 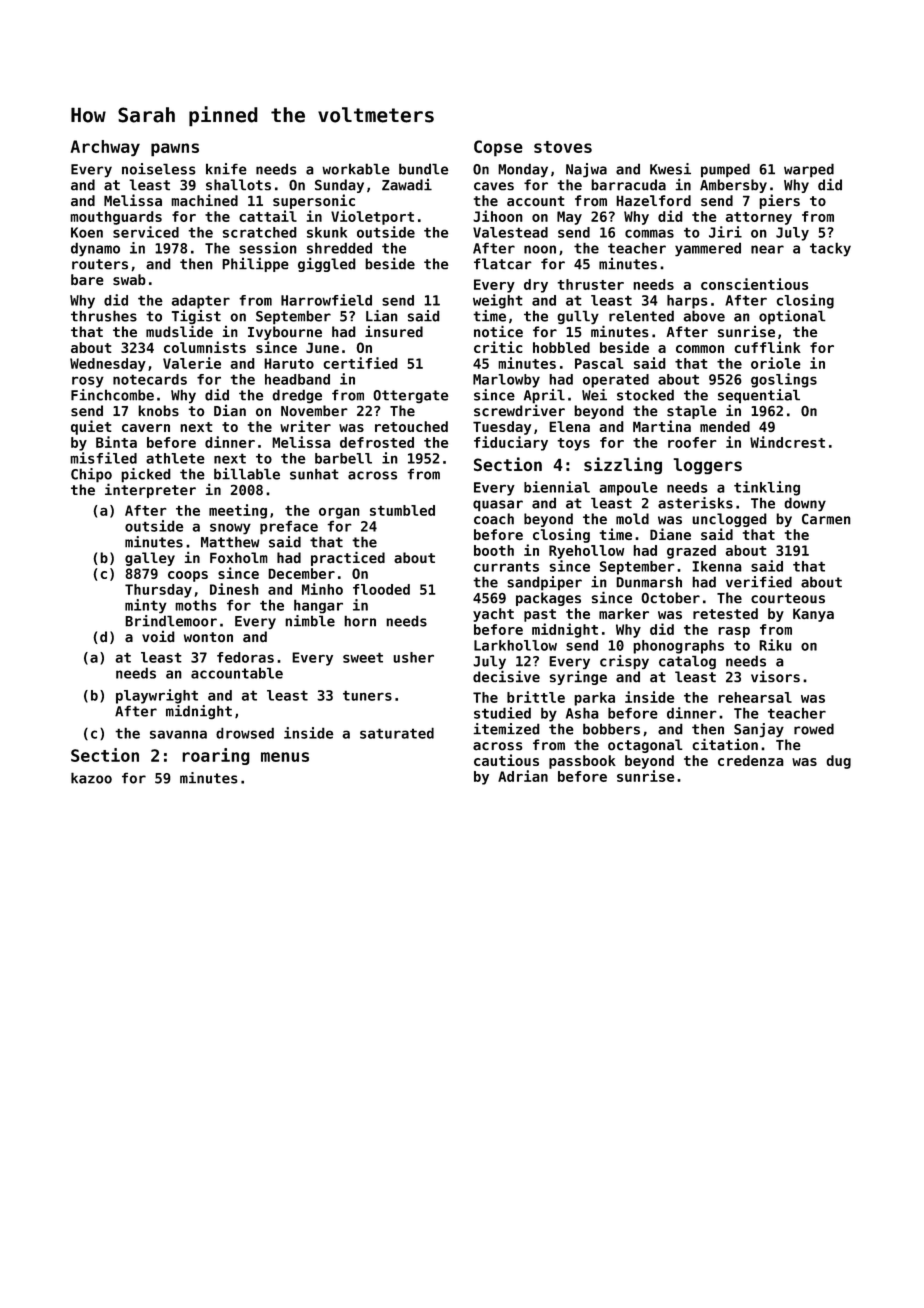 I want to click on warped, so click(x=809, y=170).
